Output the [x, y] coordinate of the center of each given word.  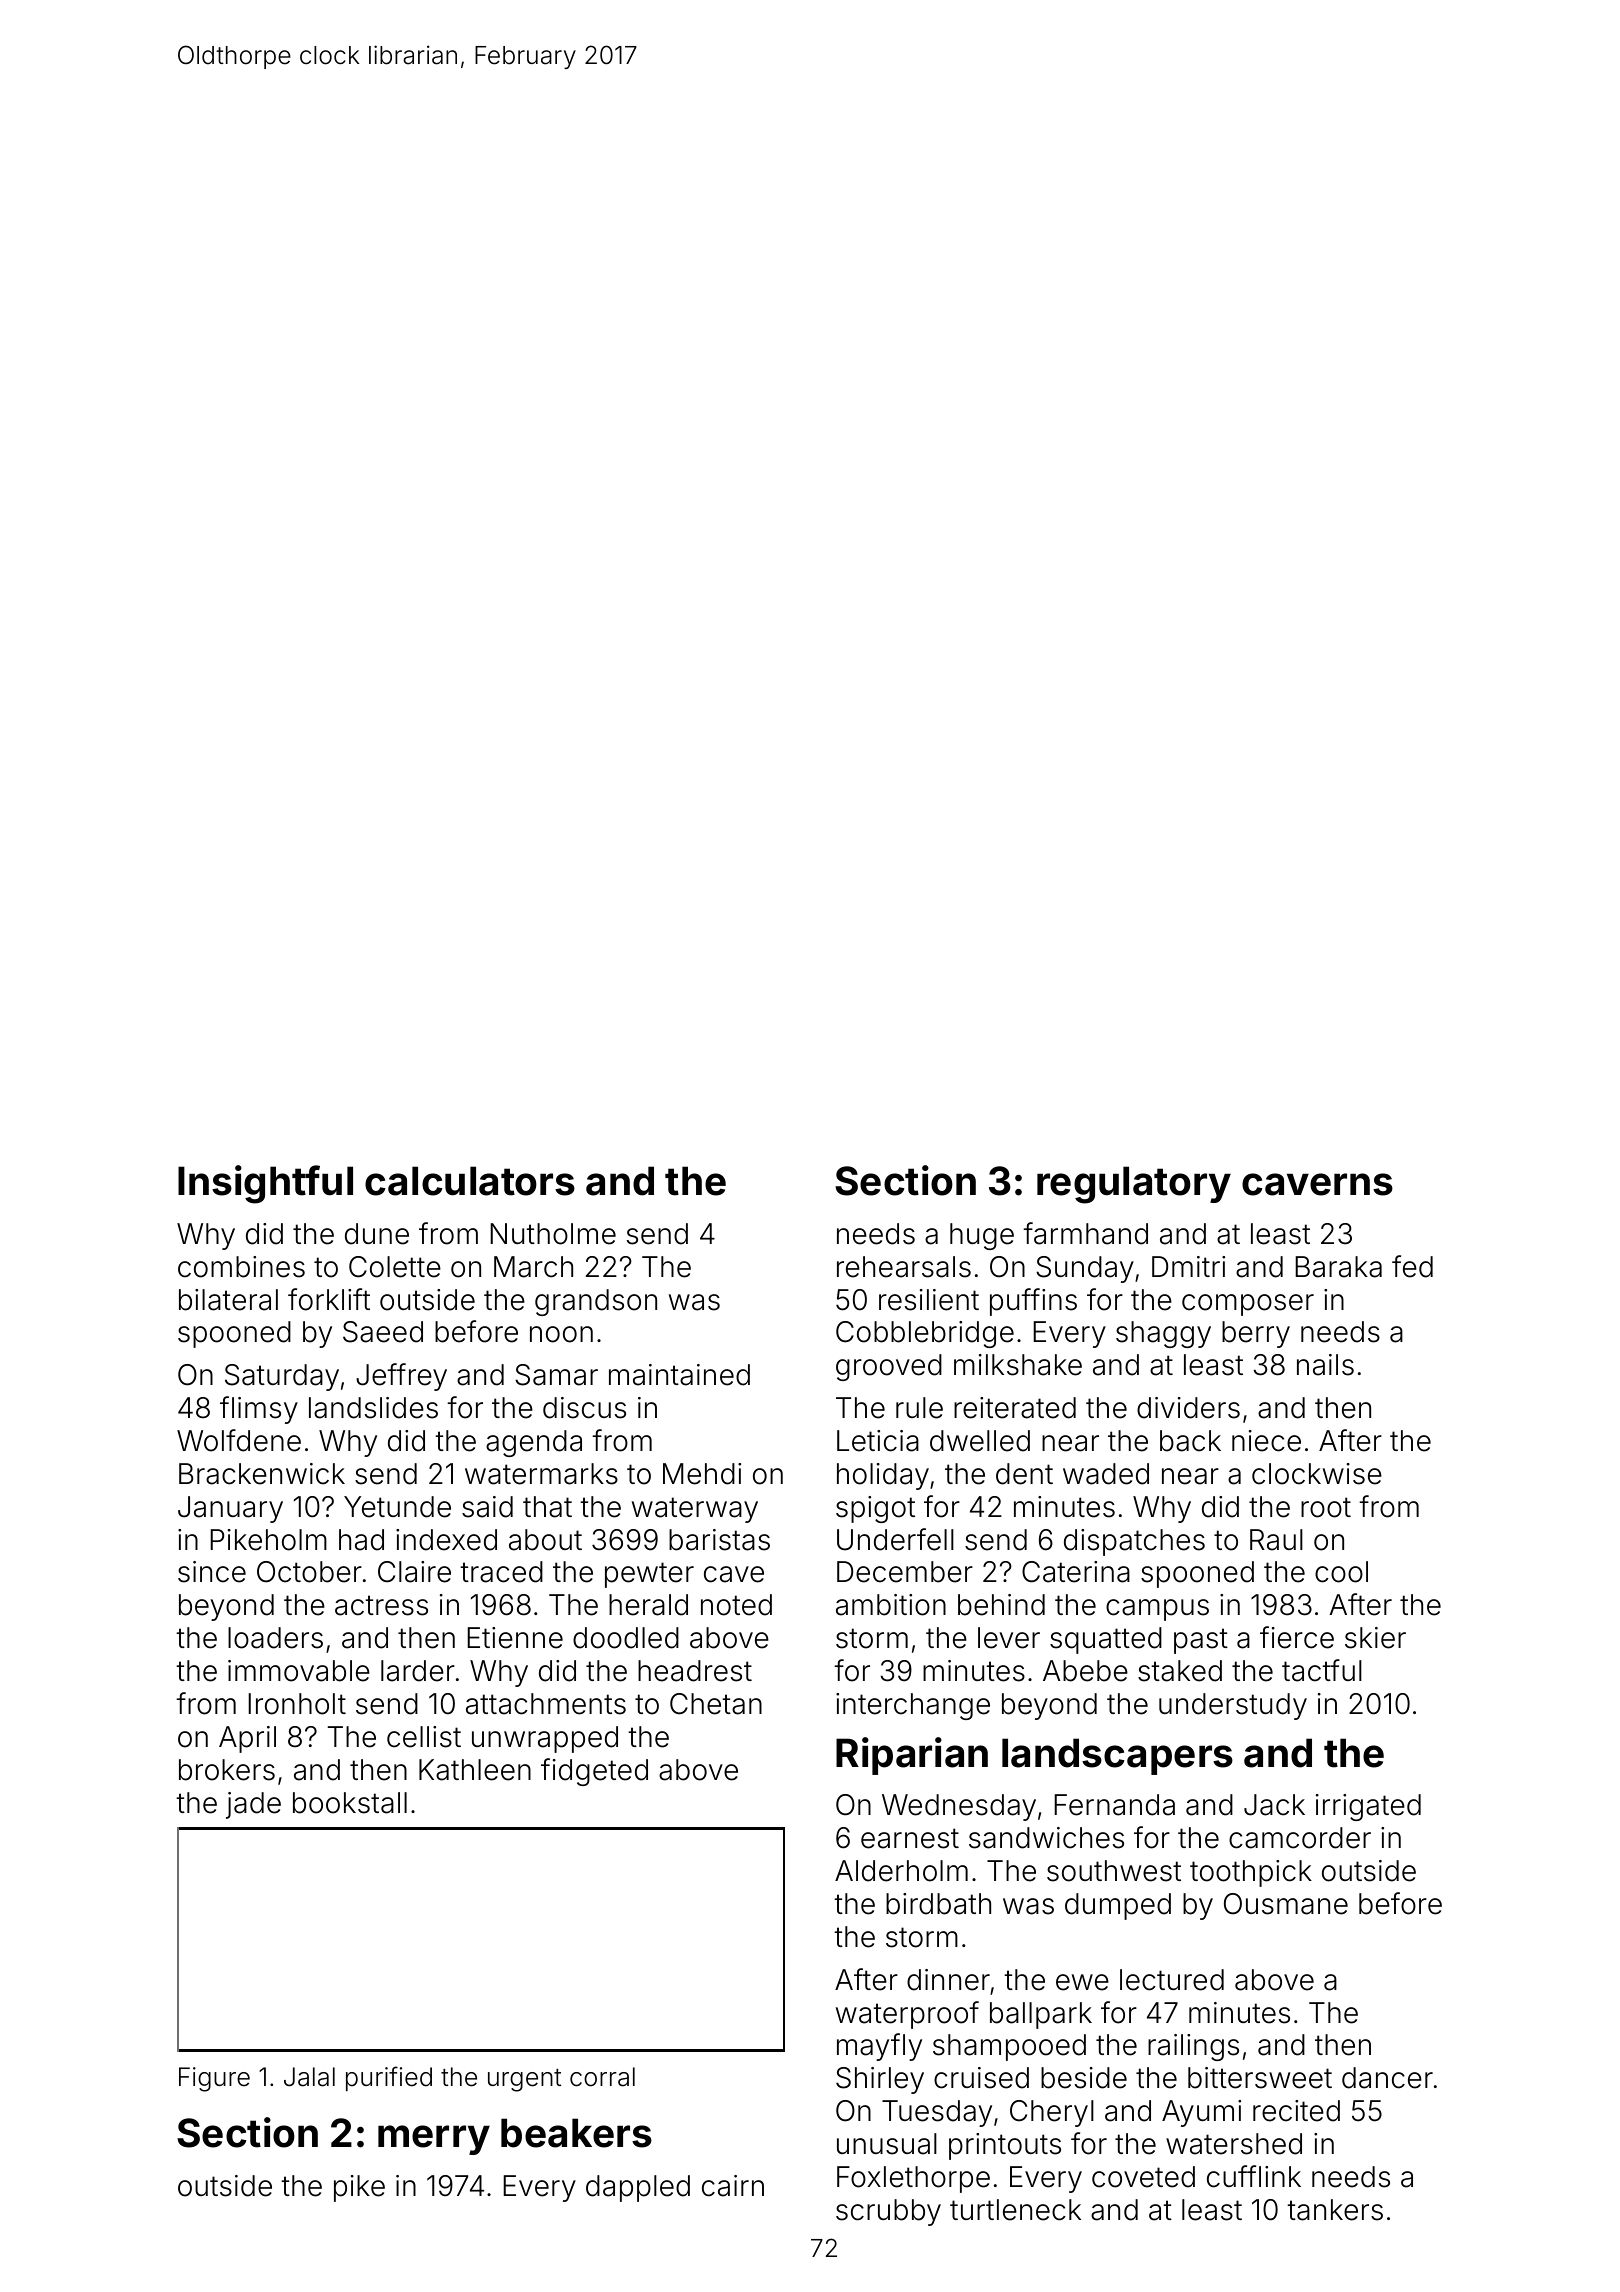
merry [434, 2140]
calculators [470, 1181]
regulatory [1134, 1185]
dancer [1387, 2078]
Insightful [265, 1184]
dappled [638, 2188]
